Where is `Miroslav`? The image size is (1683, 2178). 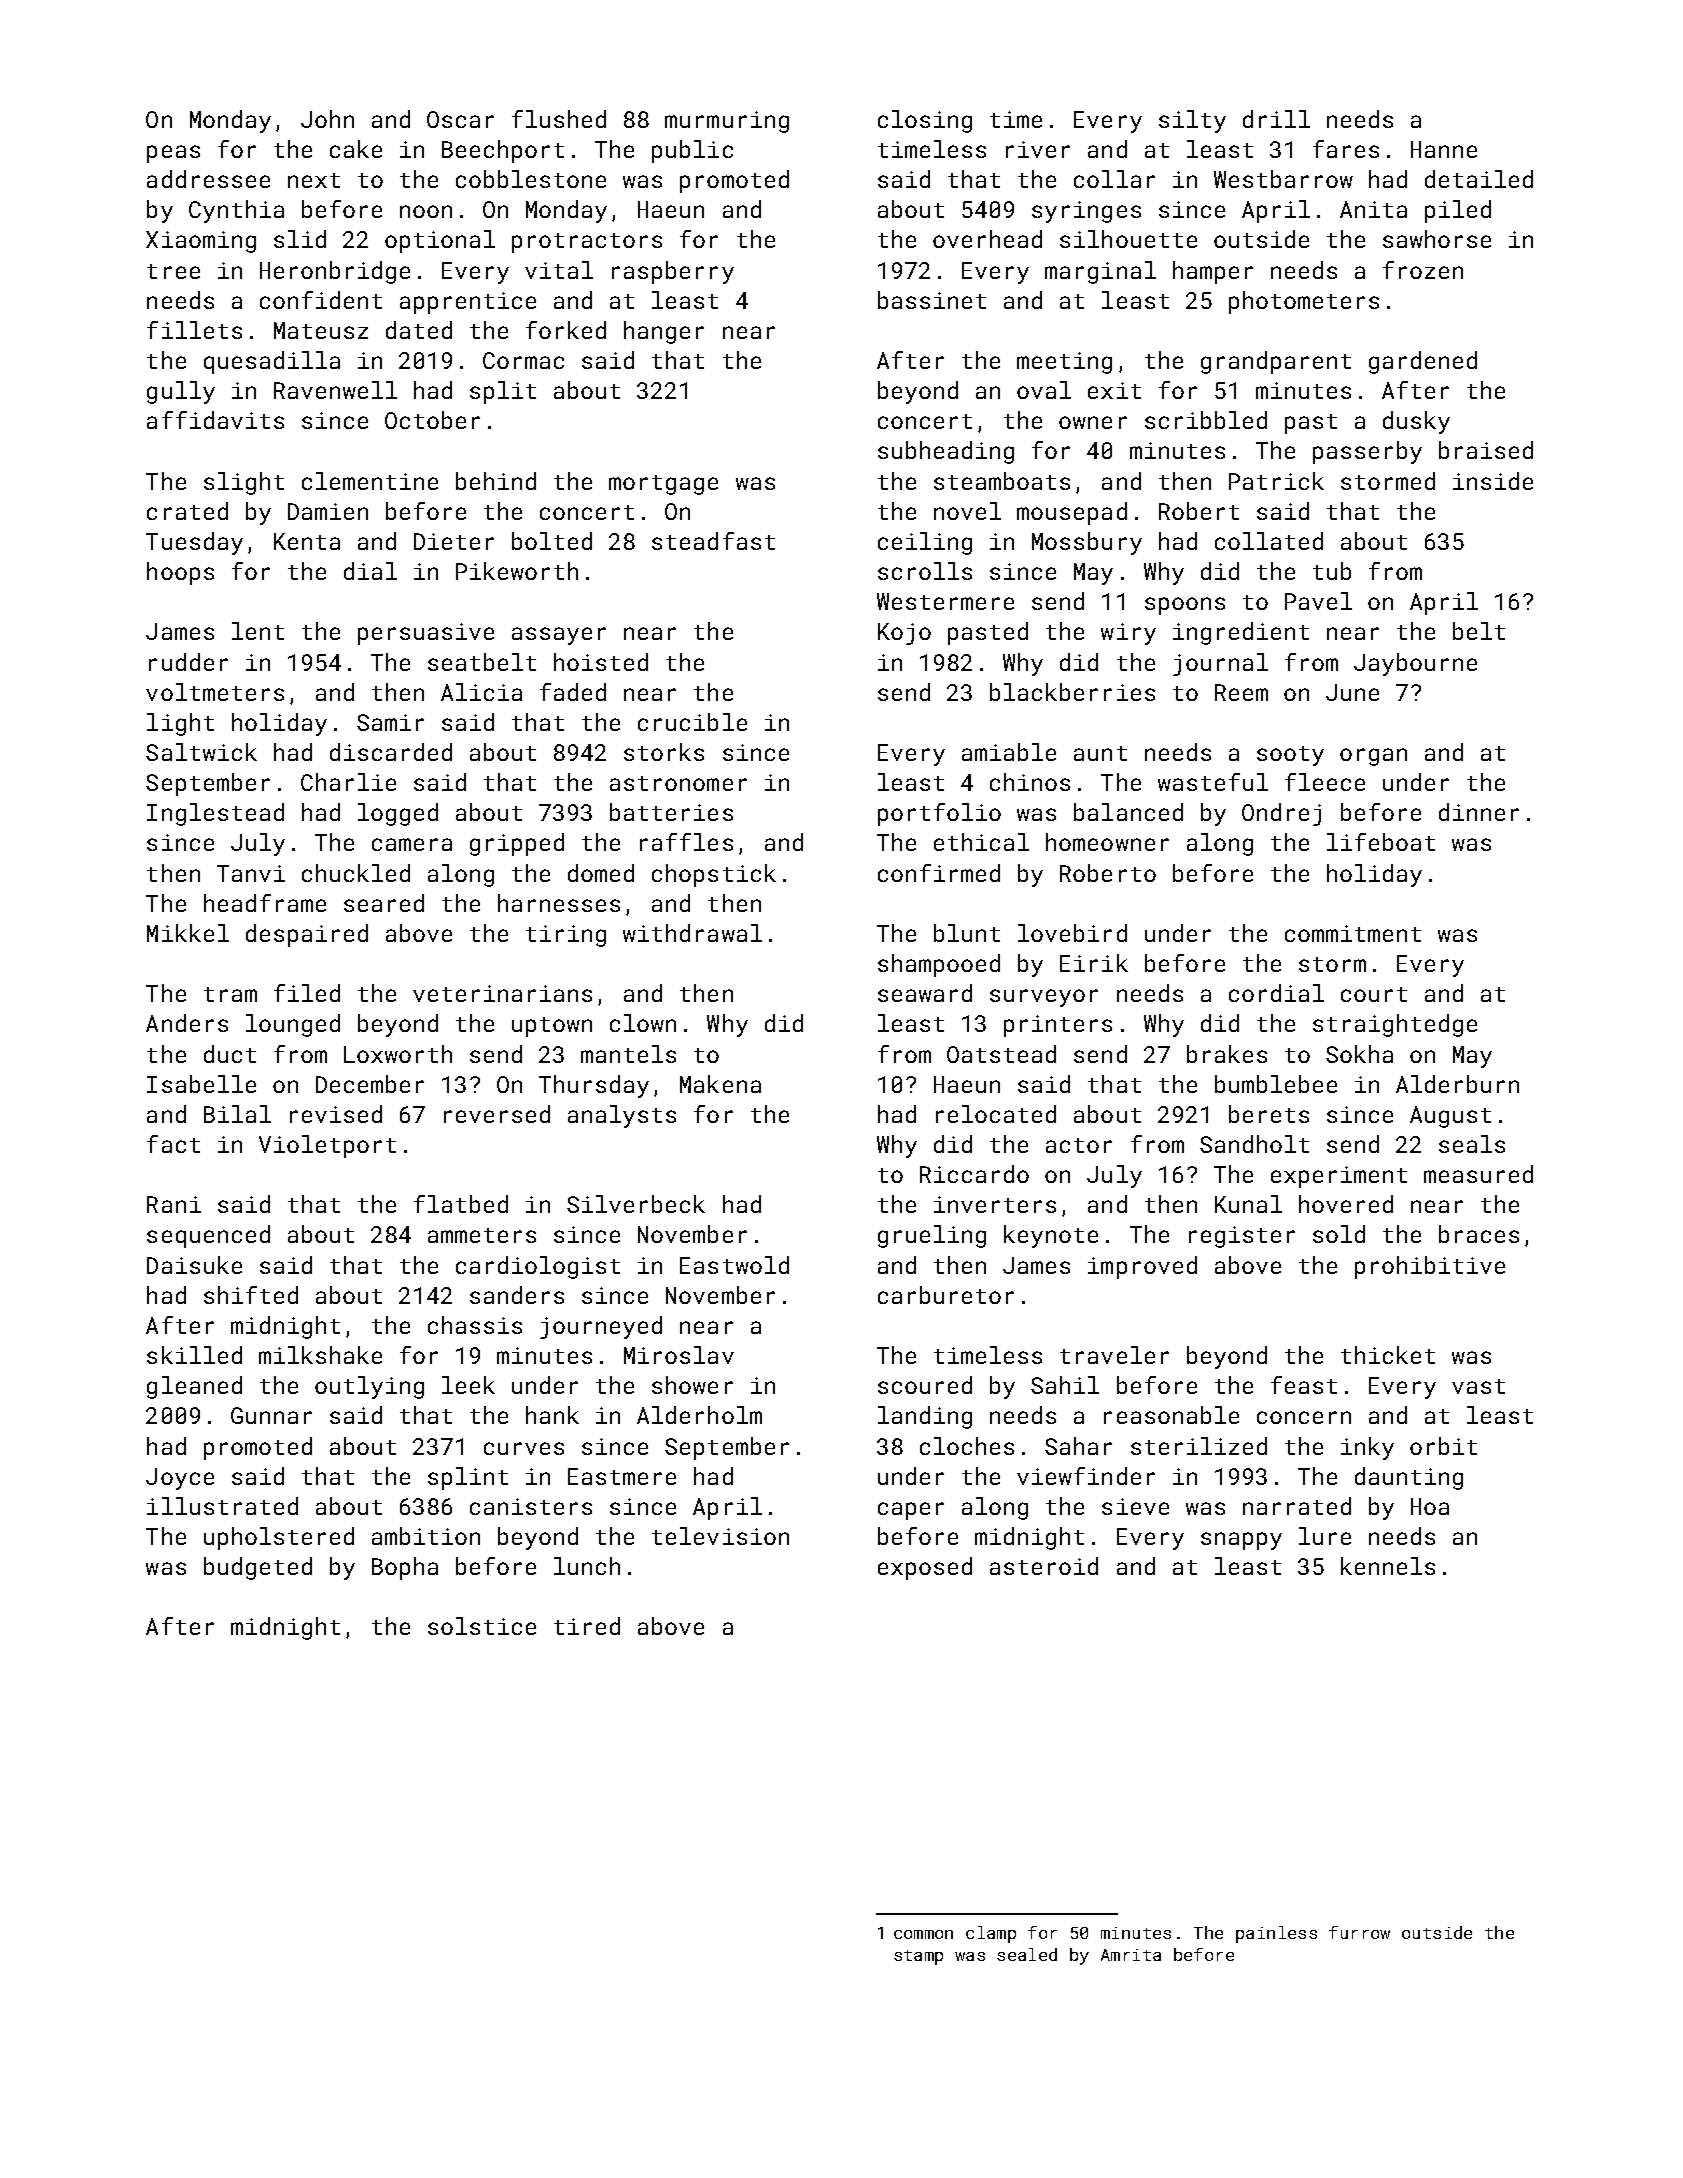 Miroslav is located at coordinates (679, 1355).
